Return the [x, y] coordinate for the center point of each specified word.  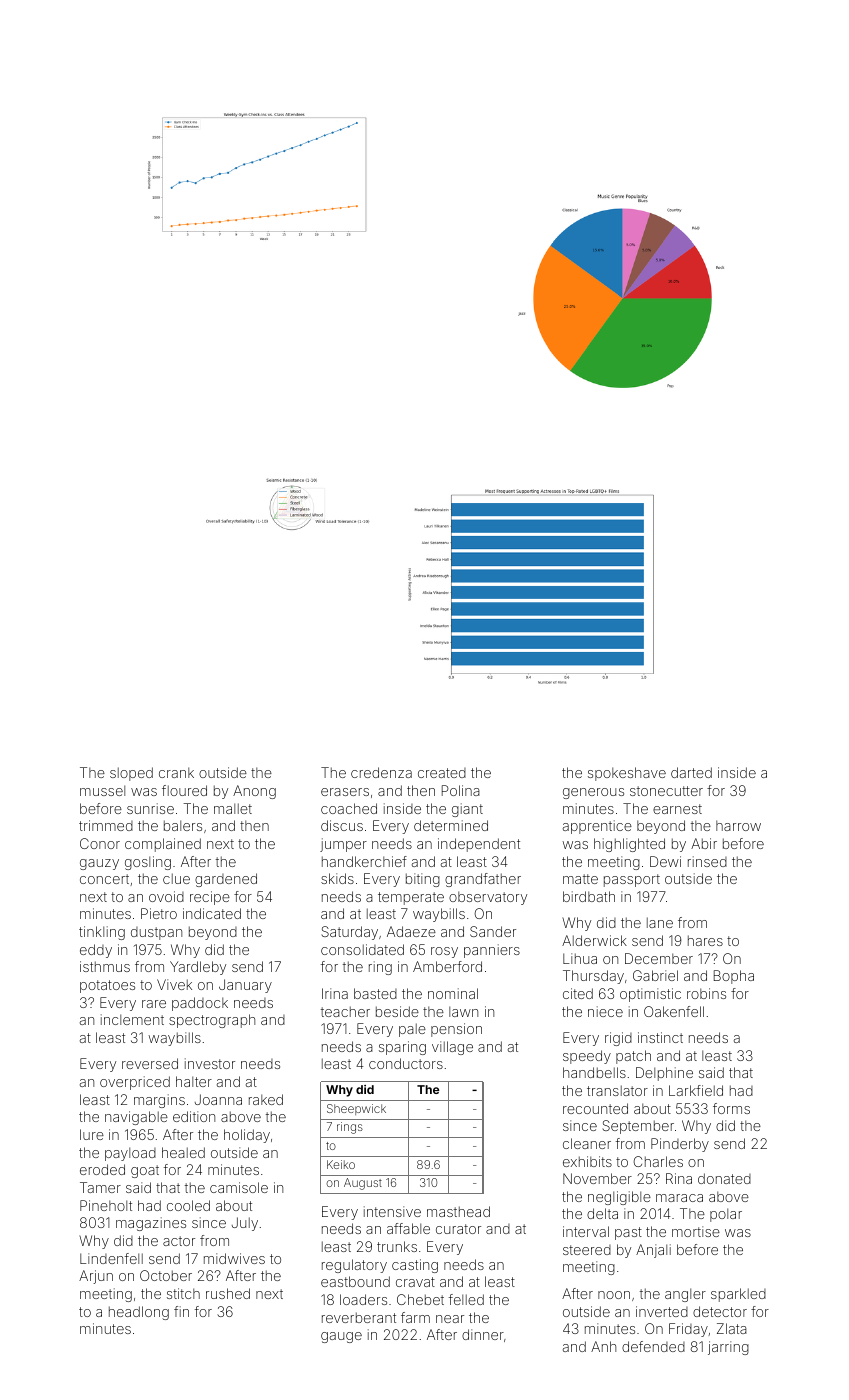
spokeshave [627, 774]
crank [176, 772]
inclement [132, 1019]
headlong [139, 1313]
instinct [660, 1037]
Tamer [100, 1187]
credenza [381, 772]
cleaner [587, 1143]
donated [724, 1178]
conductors [406, 1063]
